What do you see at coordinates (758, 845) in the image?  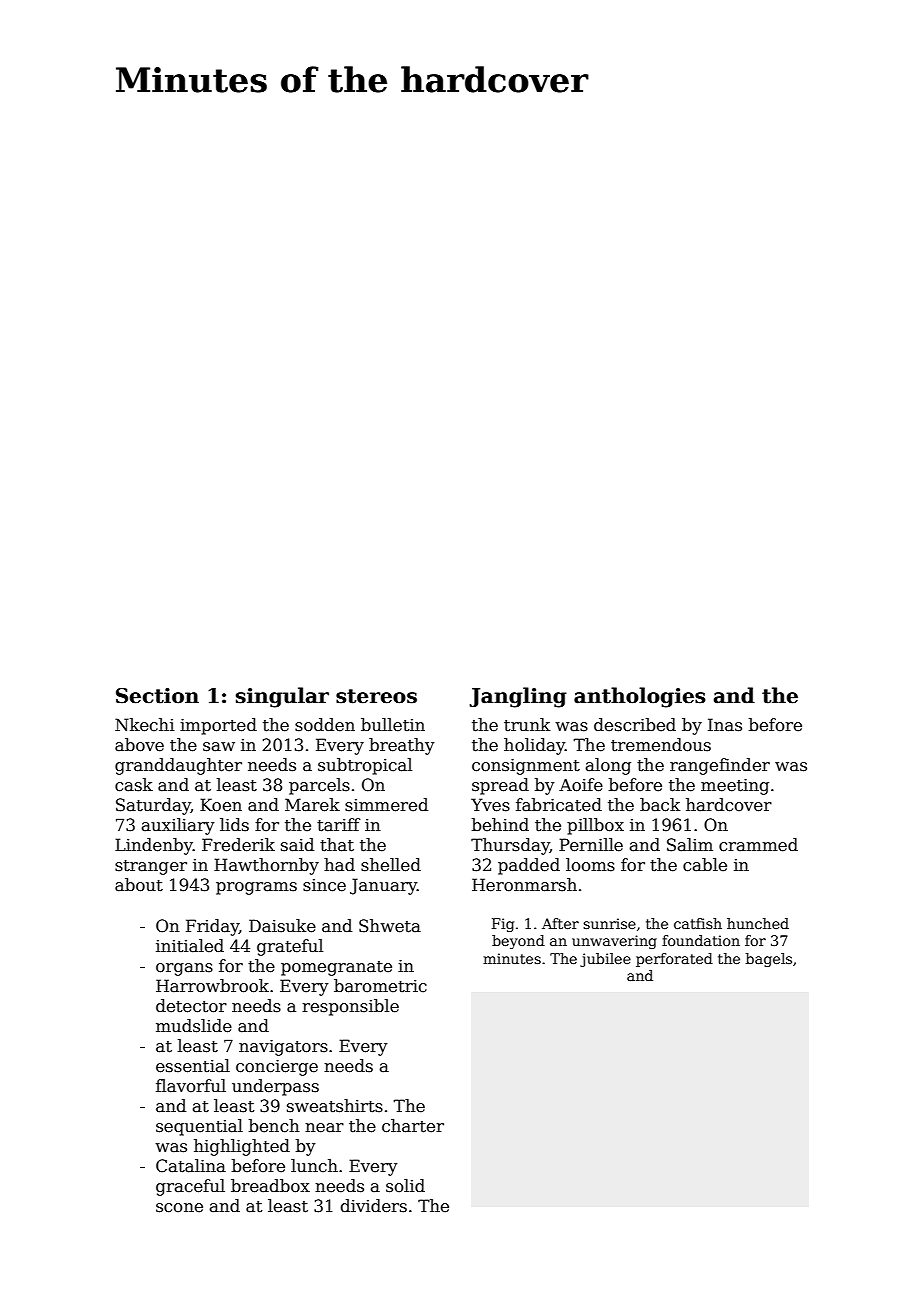 I see `crammed` at bounding box center [758, 845].
